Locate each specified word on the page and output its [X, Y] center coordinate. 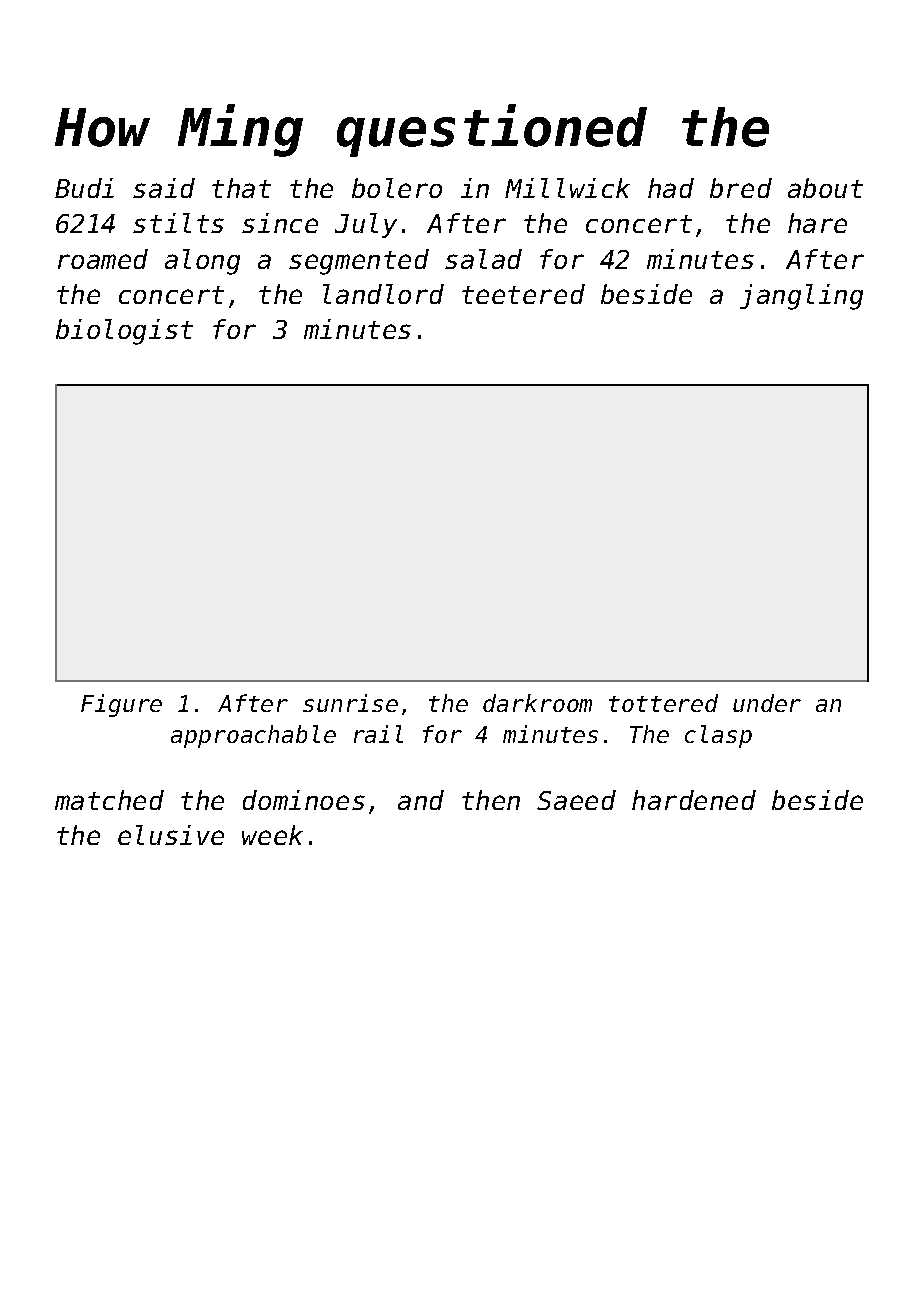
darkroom [537, 703]
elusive [171, 835]
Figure [121, 705]
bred [741, 188]
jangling [801, 297]
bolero [397, 188]
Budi [84, 188]
